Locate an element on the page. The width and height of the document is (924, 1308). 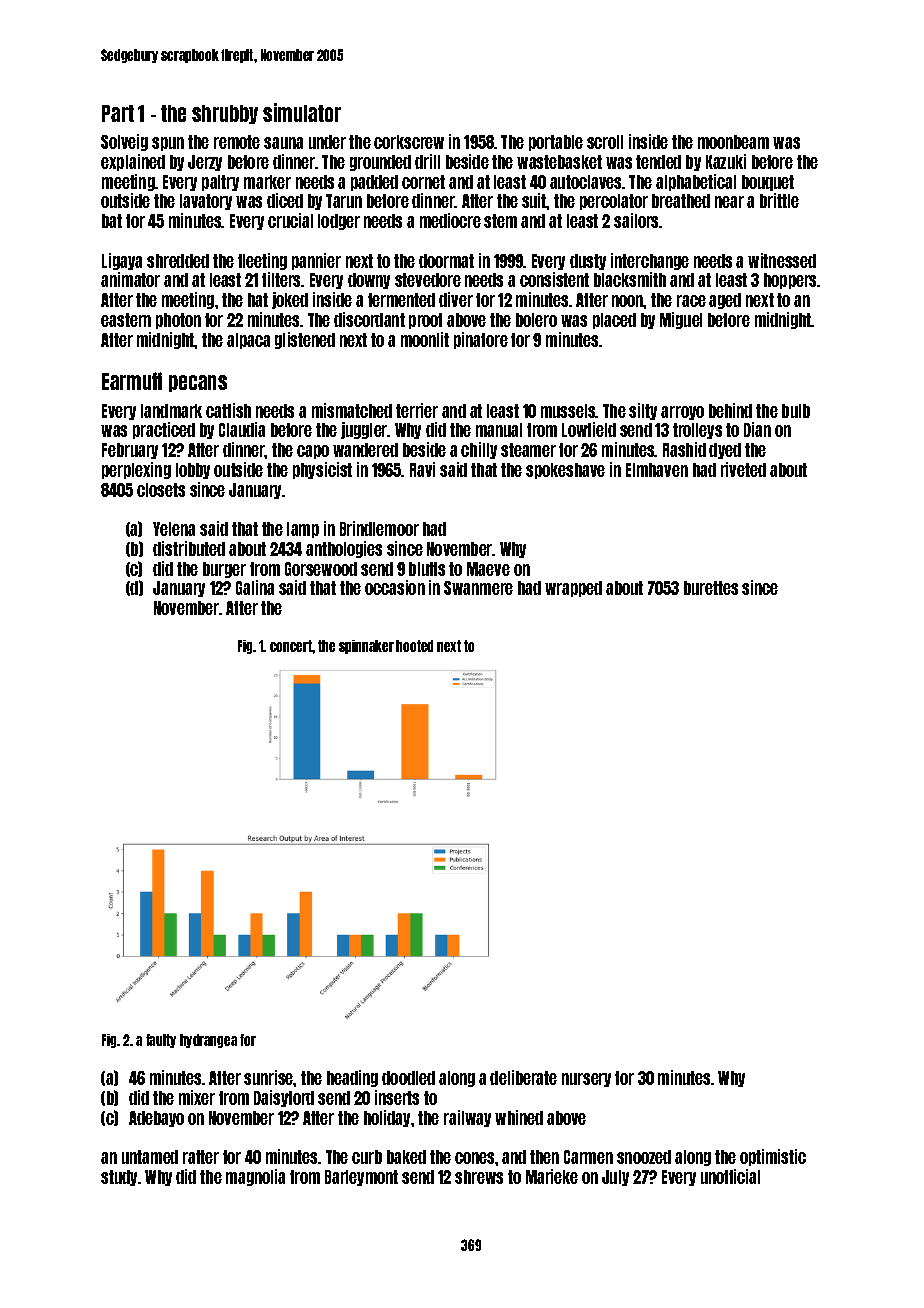
nursery is located at coordinates (586, 1080).
